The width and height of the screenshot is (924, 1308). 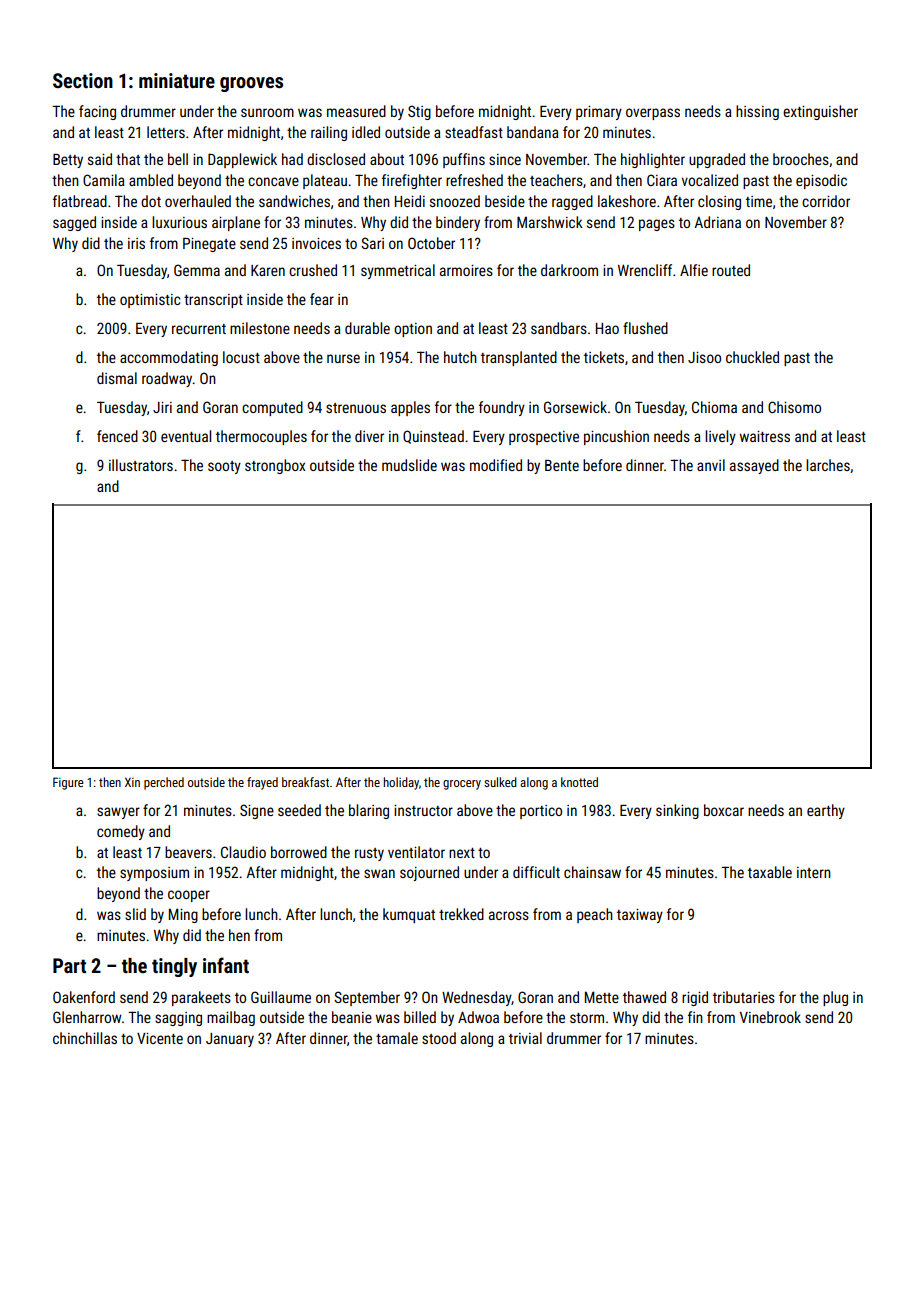 What do you see at coordinates (496, 465) in the screenshot?
I see `modified` at bounding box center [496, 465].
